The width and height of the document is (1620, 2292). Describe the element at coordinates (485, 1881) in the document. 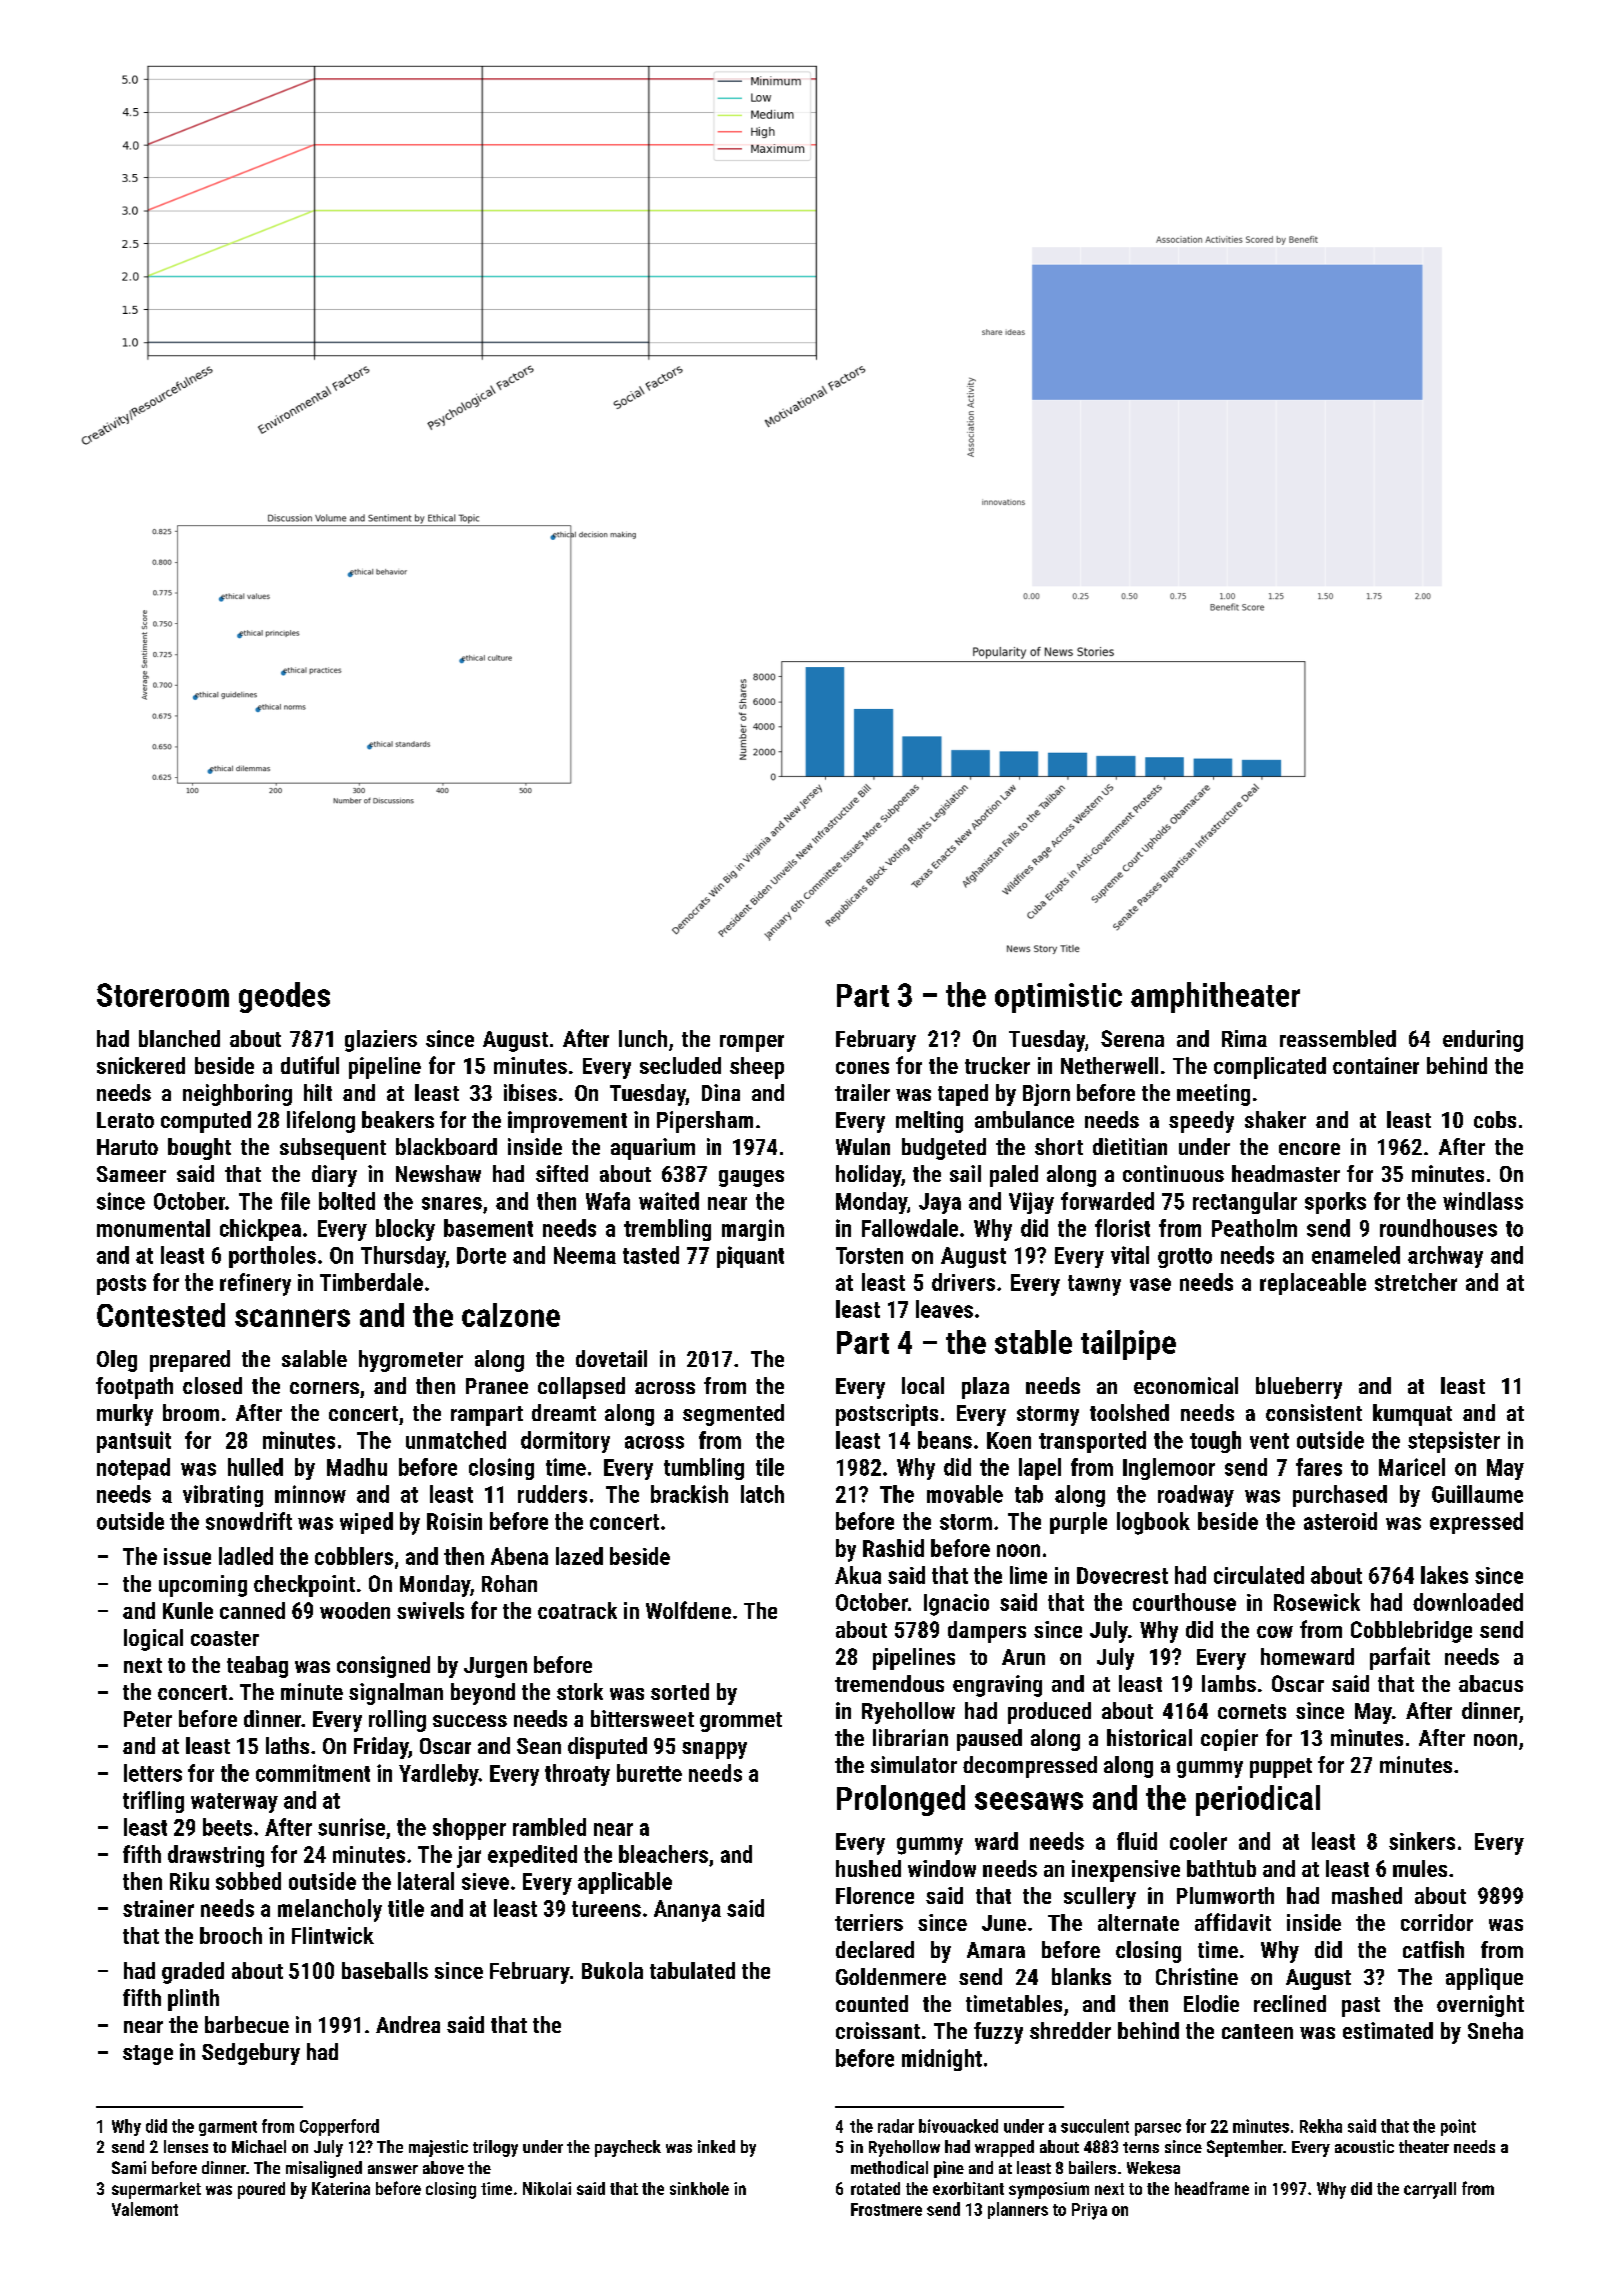

I see `sieve` at that location.
